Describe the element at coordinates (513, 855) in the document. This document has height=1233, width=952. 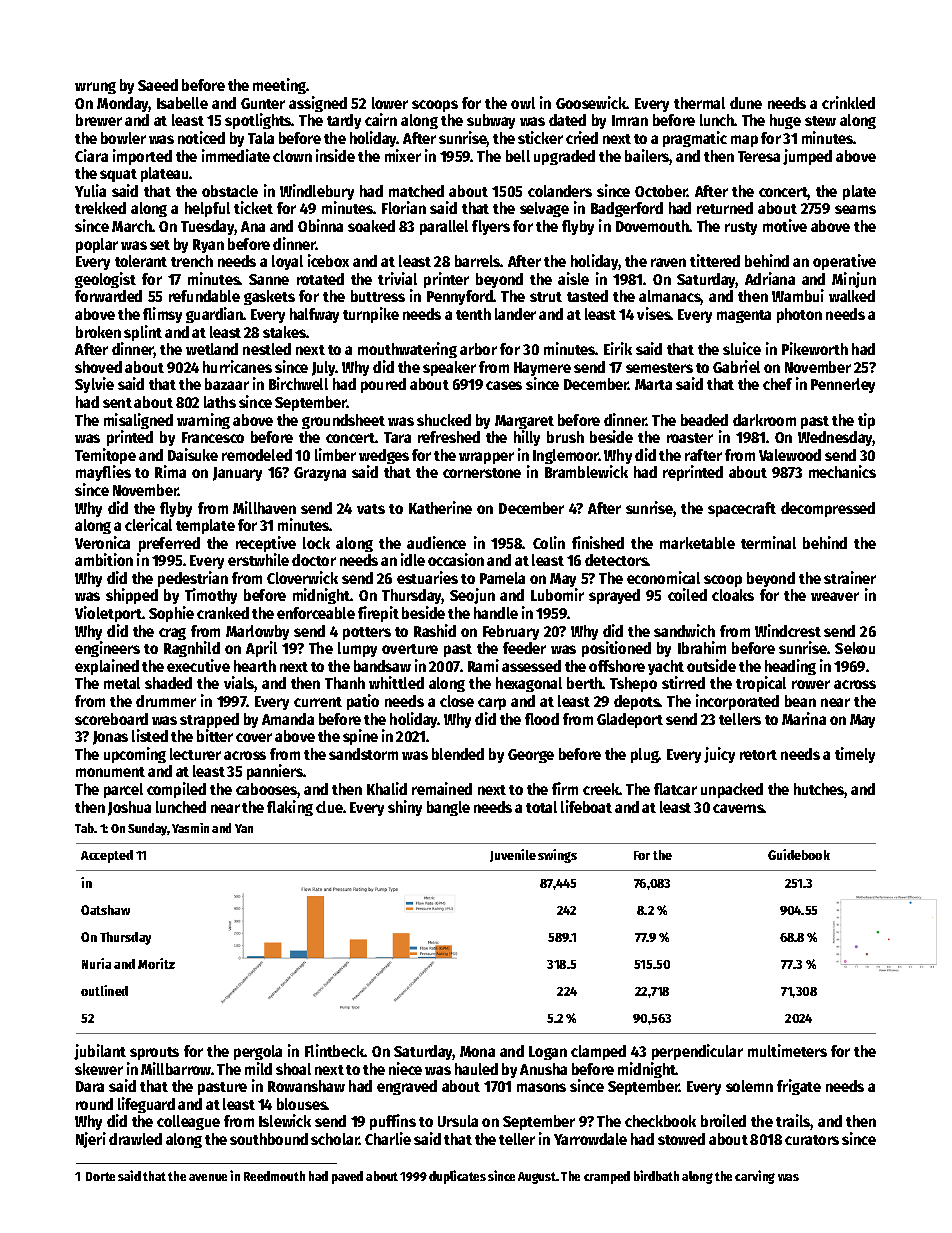
I see `Juvenile` at that location.
